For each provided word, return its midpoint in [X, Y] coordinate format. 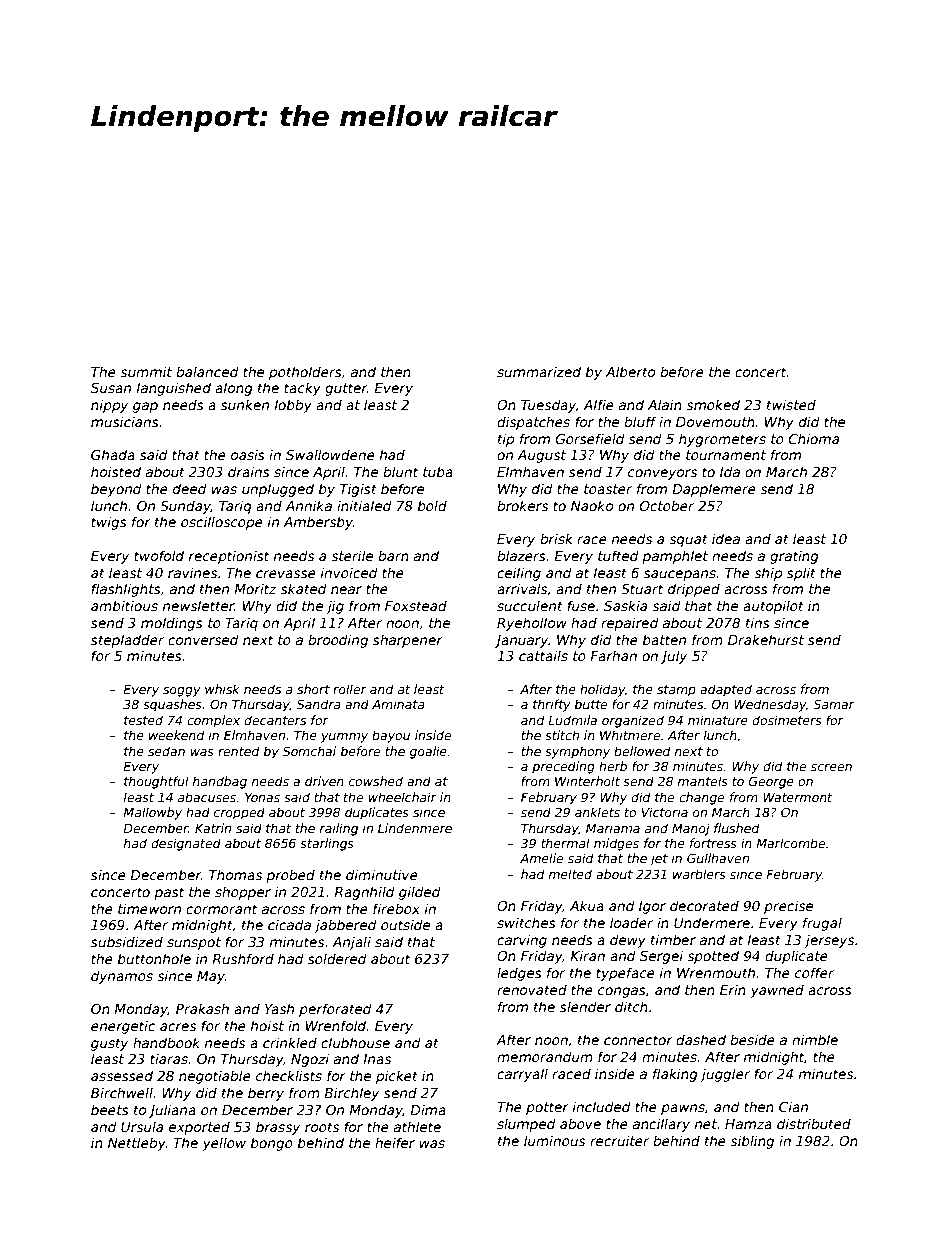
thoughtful [156, 782]
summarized [539, 371]
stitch [562, 735]
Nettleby [137, 1144]
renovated [532, 989]
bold [432, 505]
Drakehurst [766, 639]
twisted [791, 404]
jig [335, 607]
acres [178, 1027]
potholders [305, 373]
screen [831, 767]
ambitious [124, 605]
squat [688, 540]
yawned [777, 991]
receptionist [229, 557]
